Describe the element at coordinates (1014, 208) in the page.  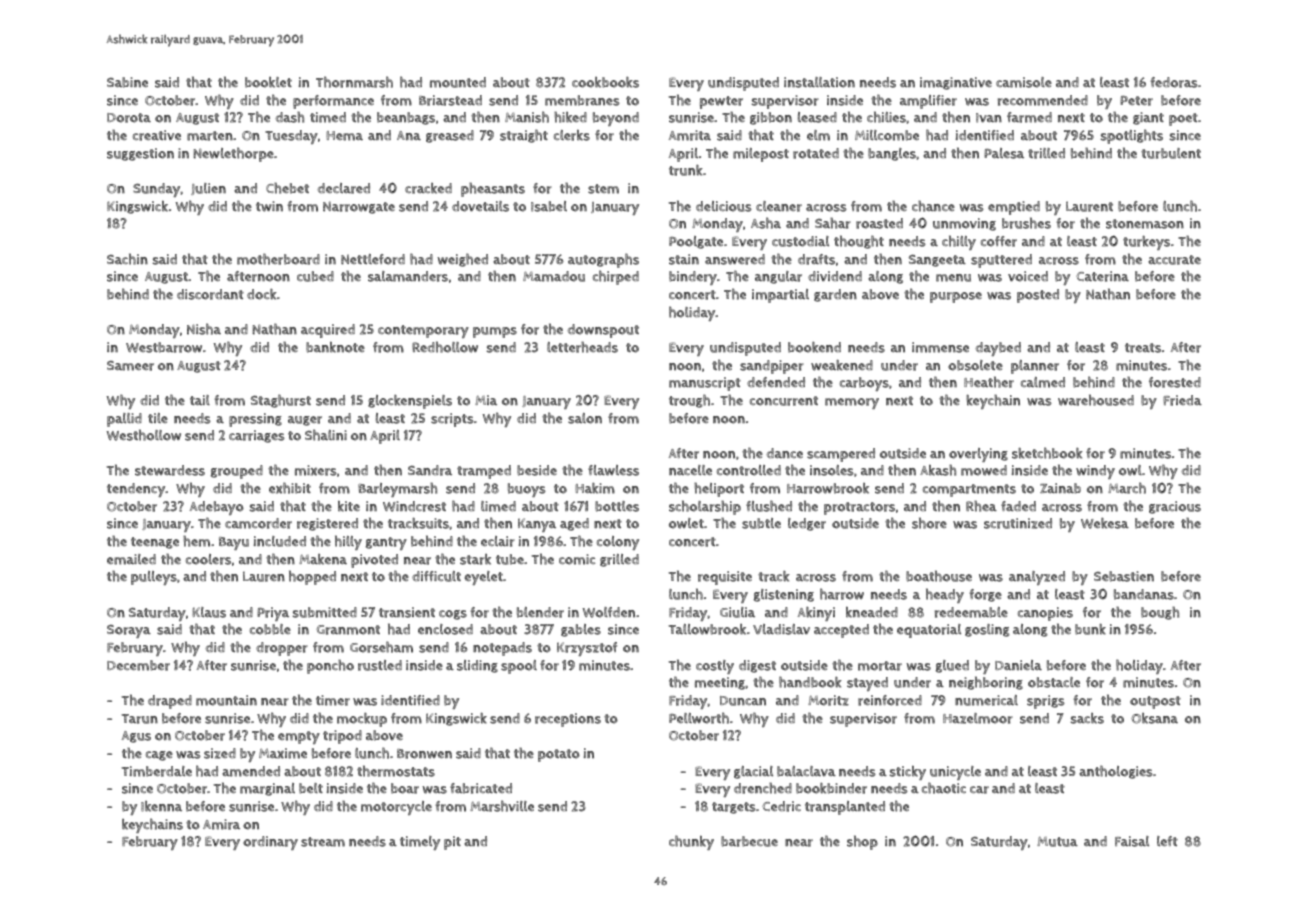
I see `emptied` at that location.
